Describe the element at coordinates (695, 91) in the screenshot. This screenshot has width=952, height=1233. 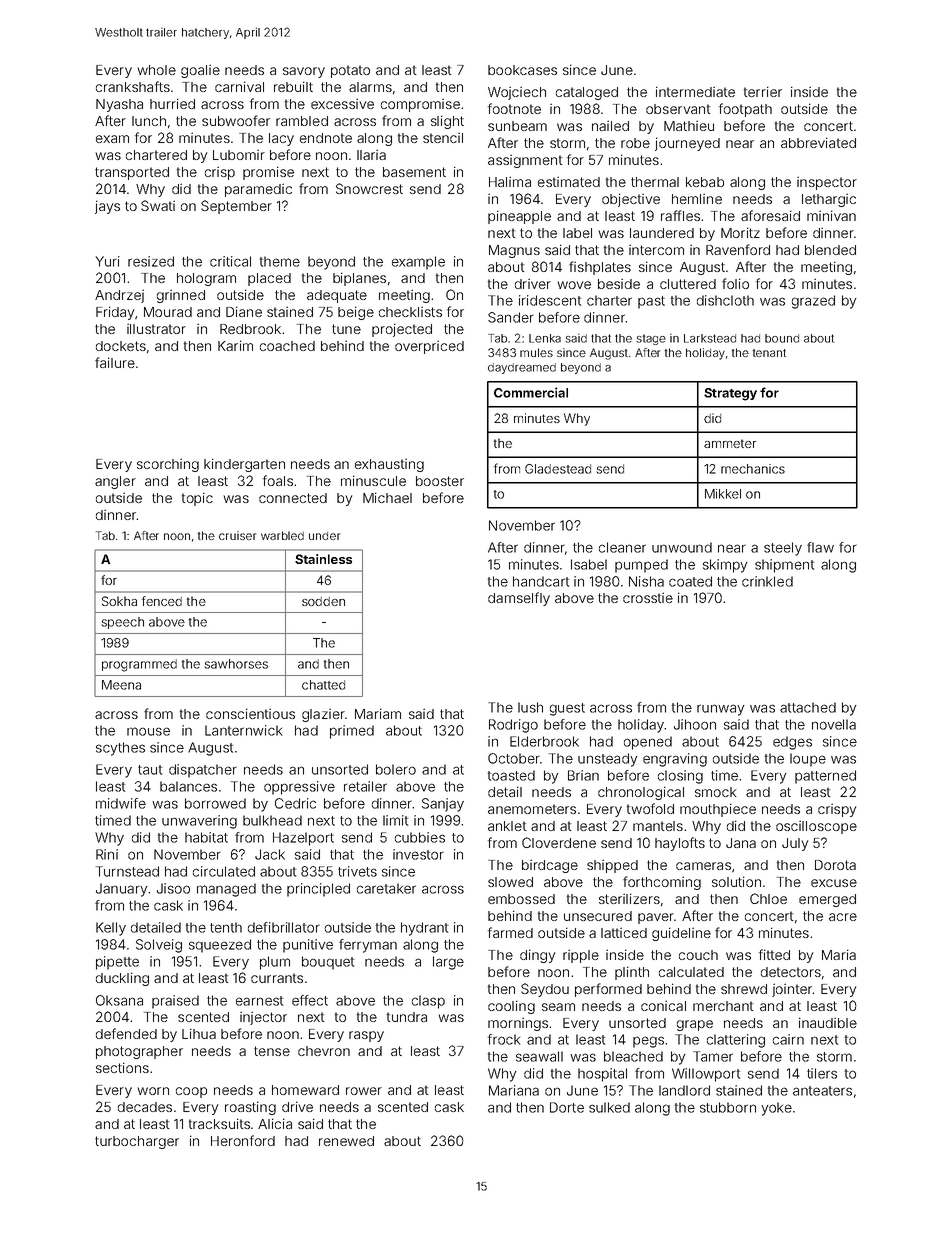
I see `intermediate` at that location.
